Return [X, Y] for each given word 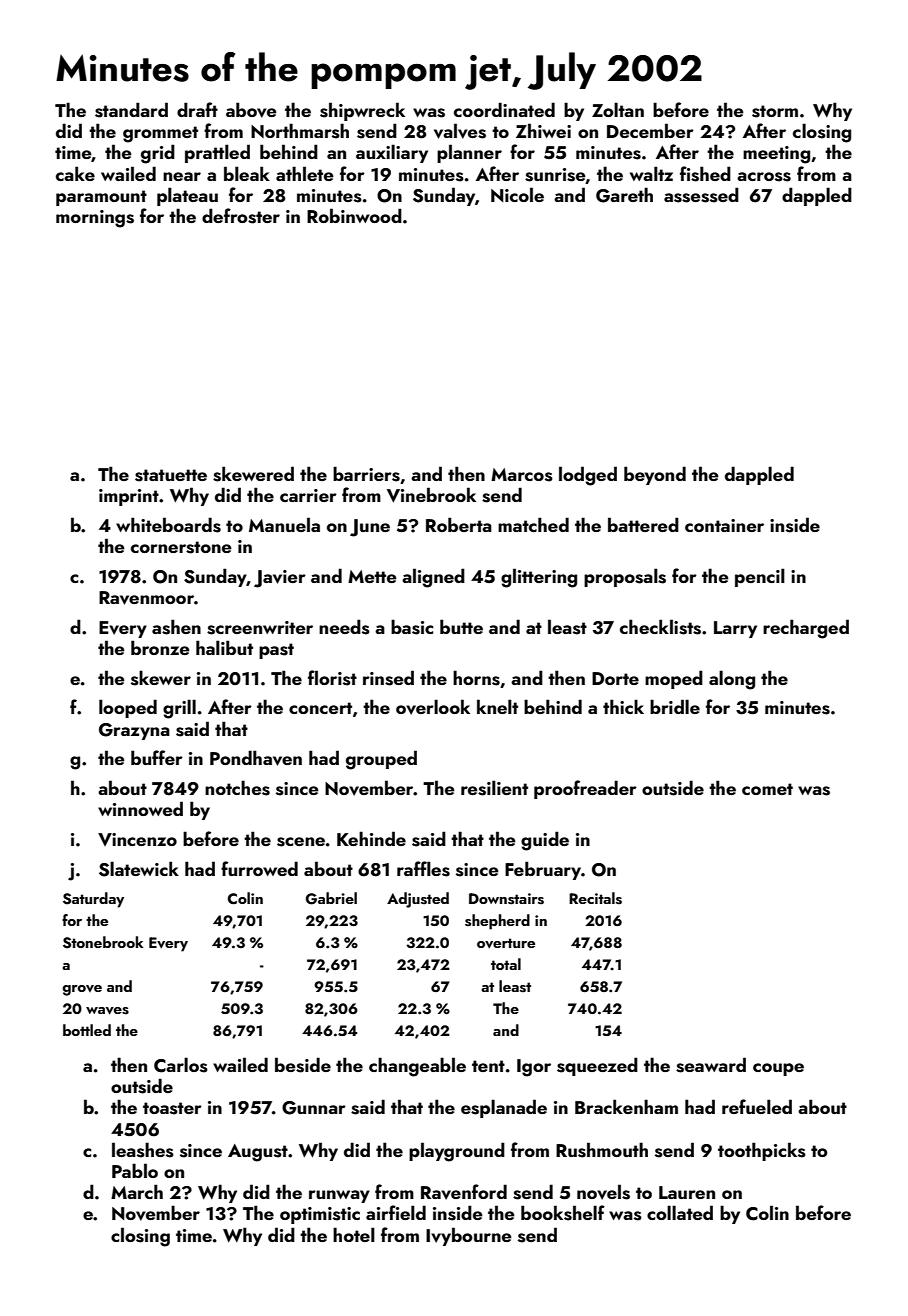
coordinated [504, 109]
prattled [217, 153]
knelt [497, 706]
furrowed [259, 868]
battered [643, 524]
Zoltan [618, 109]
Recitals [595, 898]
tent [488, 1066]
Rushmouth [602, 1150]
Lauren [687, 1192]
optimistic [320, 1215]
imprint [129, 497]
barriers [366, 474]
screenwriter [260, 628]
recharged [806, 629]
